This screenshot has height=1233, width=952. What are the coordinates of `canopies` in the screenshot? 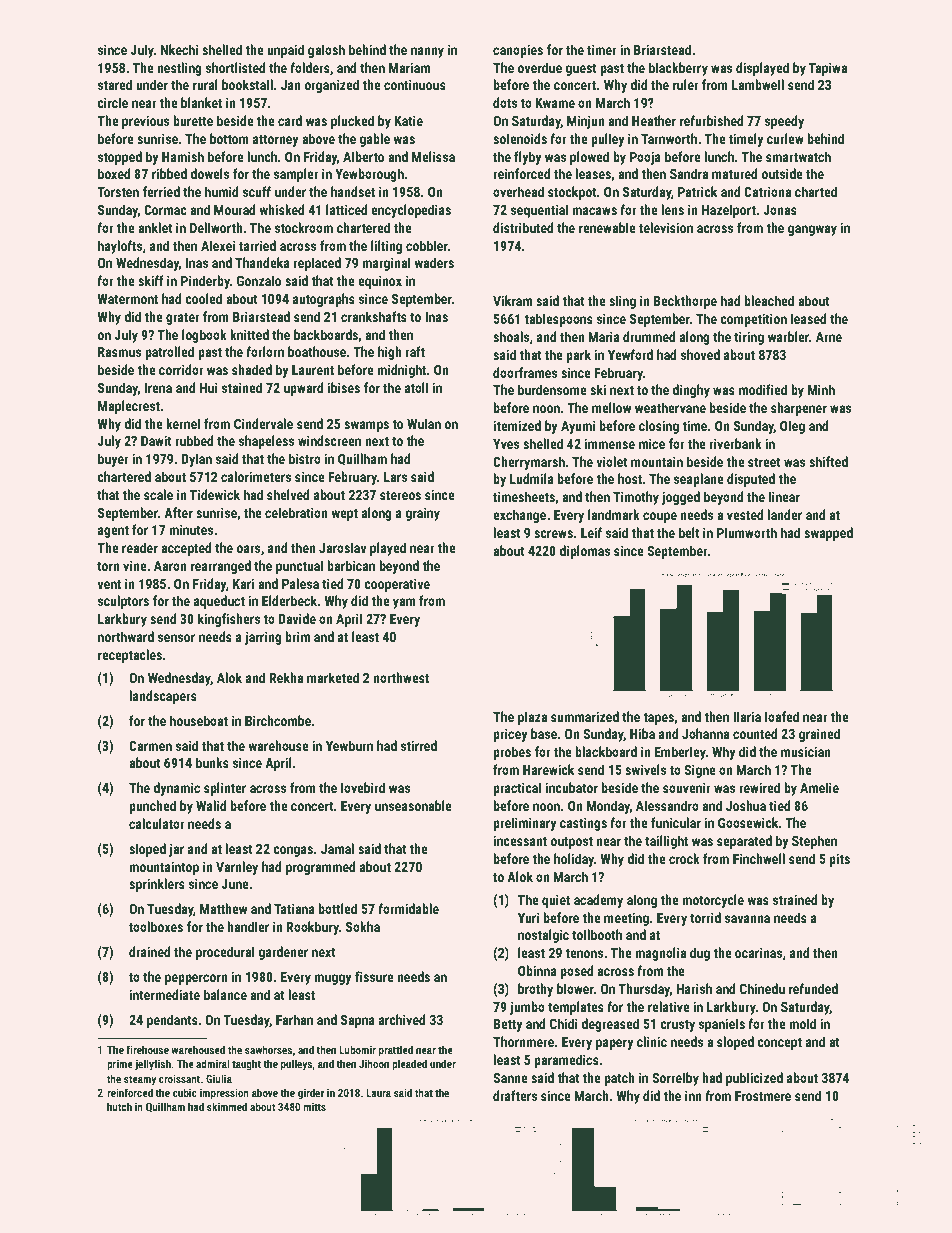 It's located at (518, 51).
